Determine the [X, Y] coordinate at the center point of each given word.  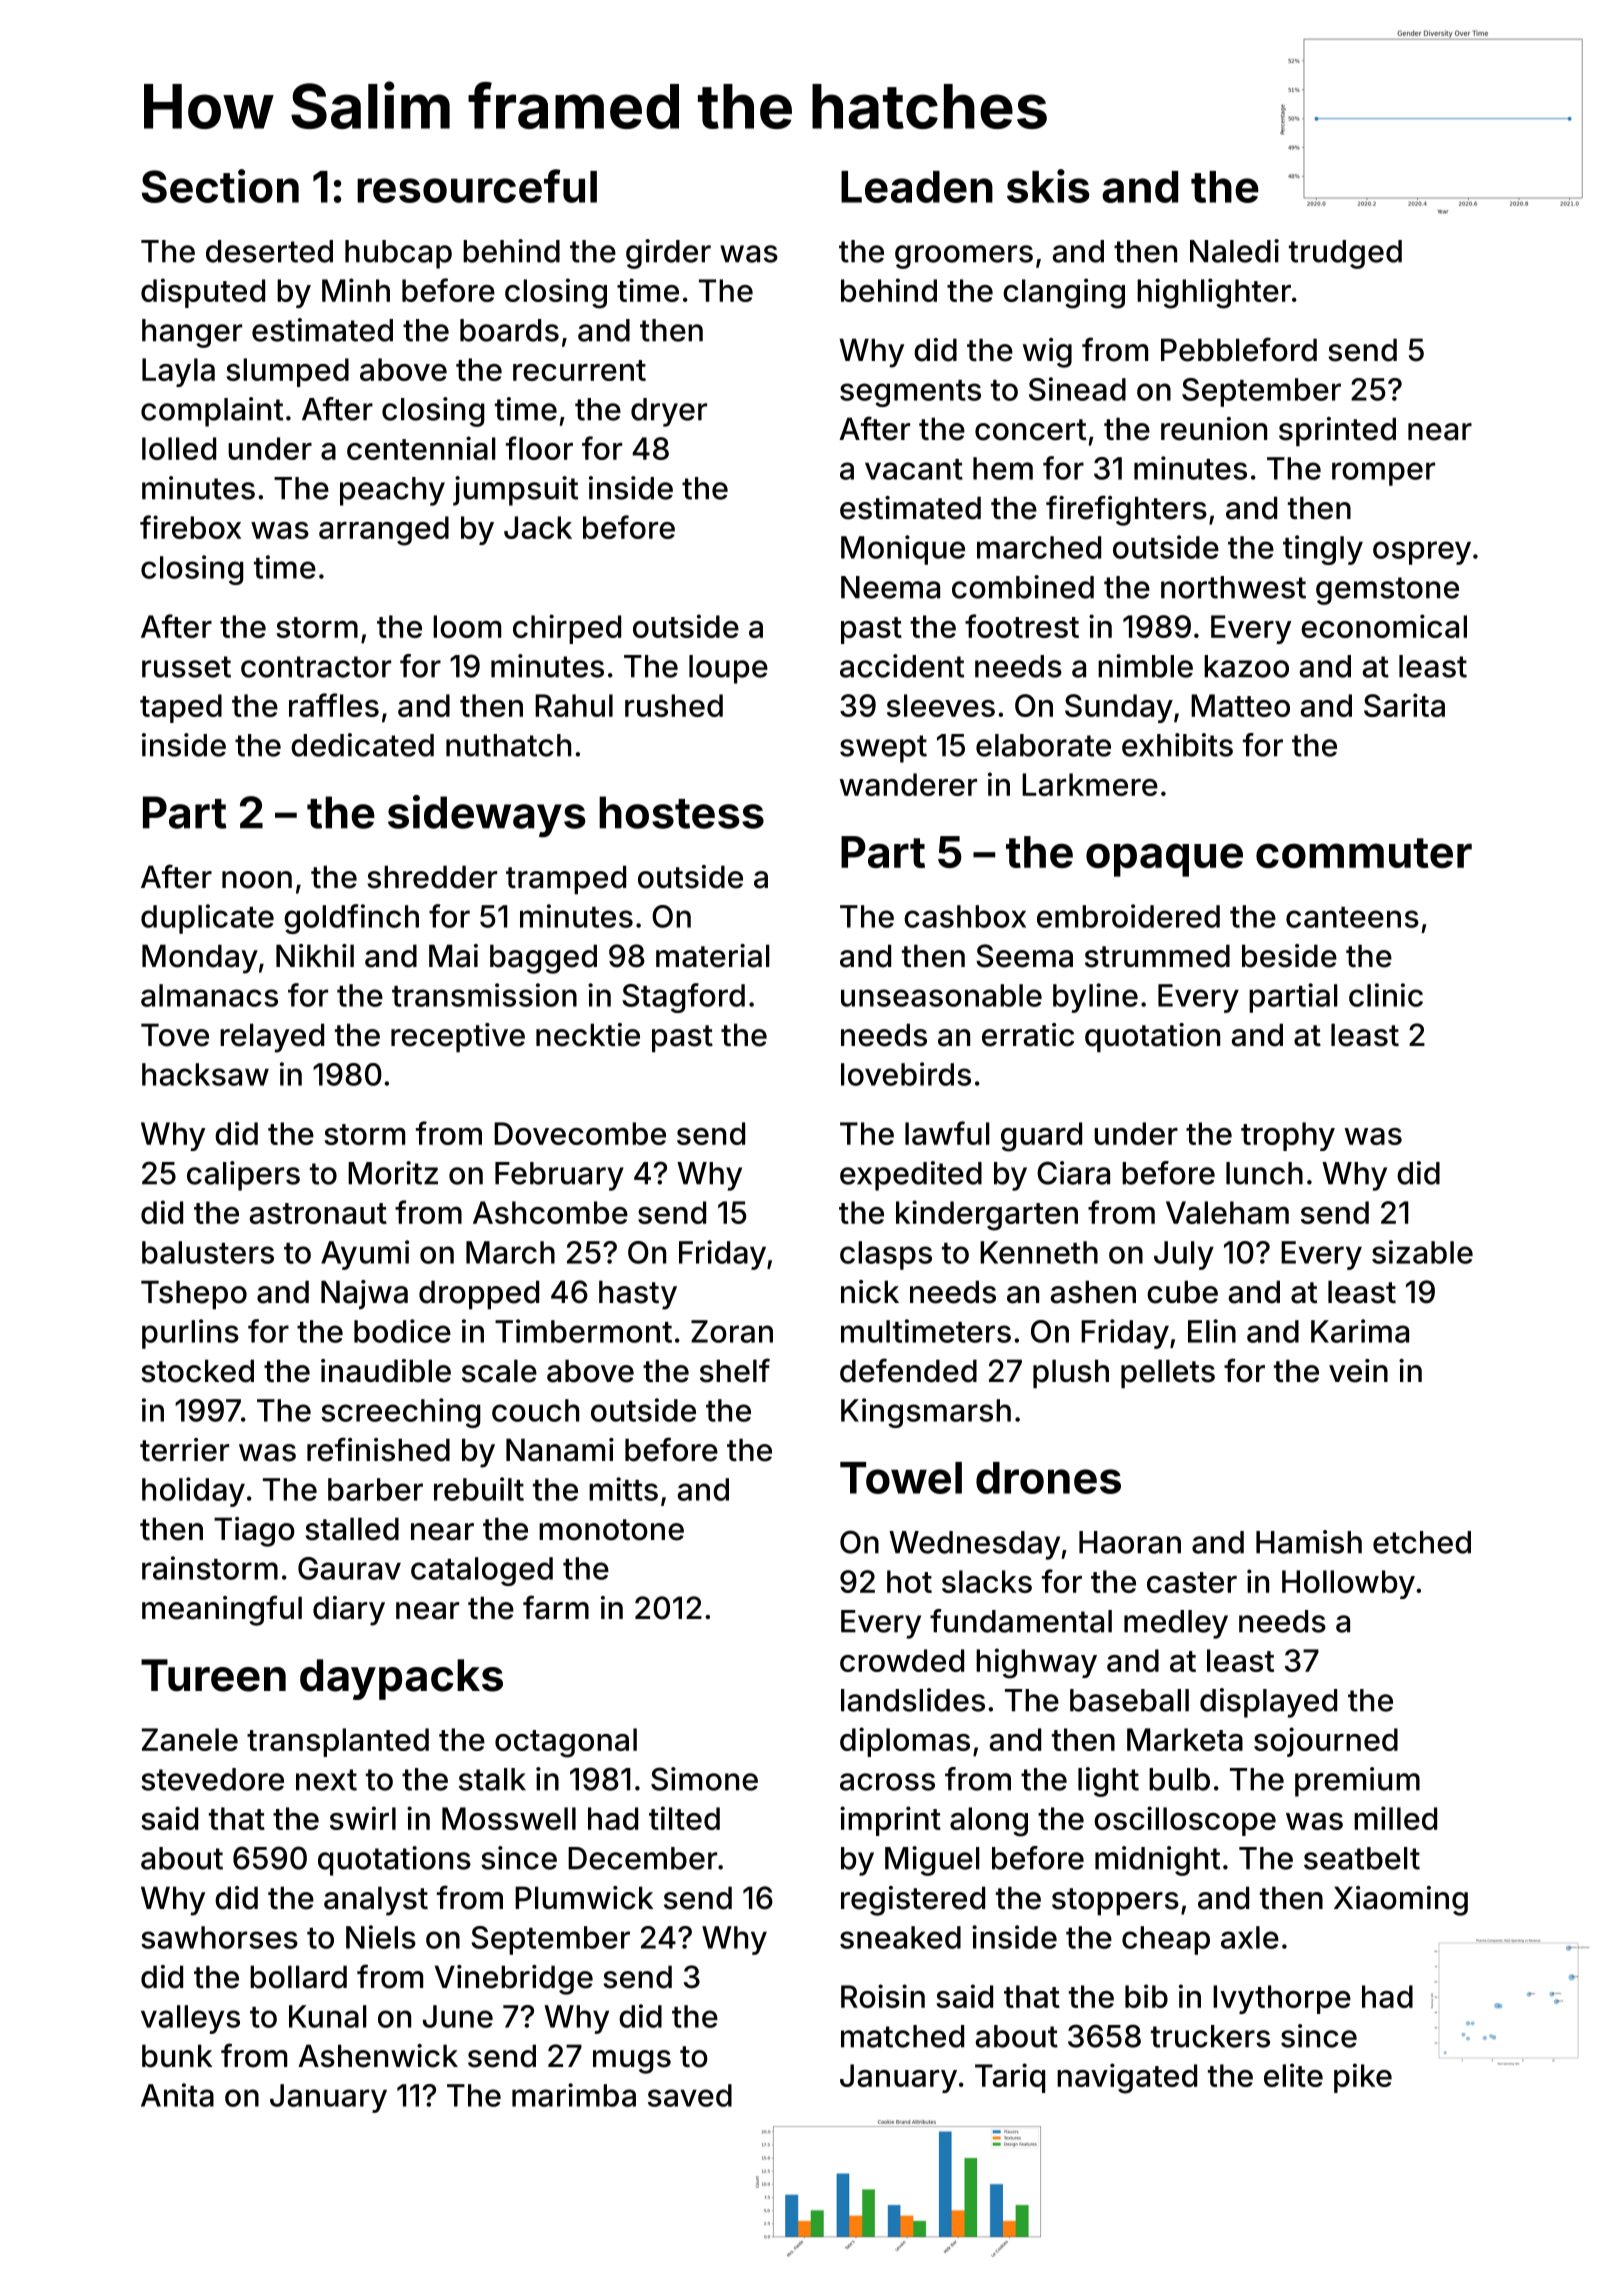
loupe [728, 669]
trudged [1345, 254]
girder [668, 254]
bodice [402, 1331]
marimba [574, 2095]
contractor [316, 667]
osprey [1422, 553]
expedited [911, 1176]
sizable [1422, 1252]
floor [539, 448]
